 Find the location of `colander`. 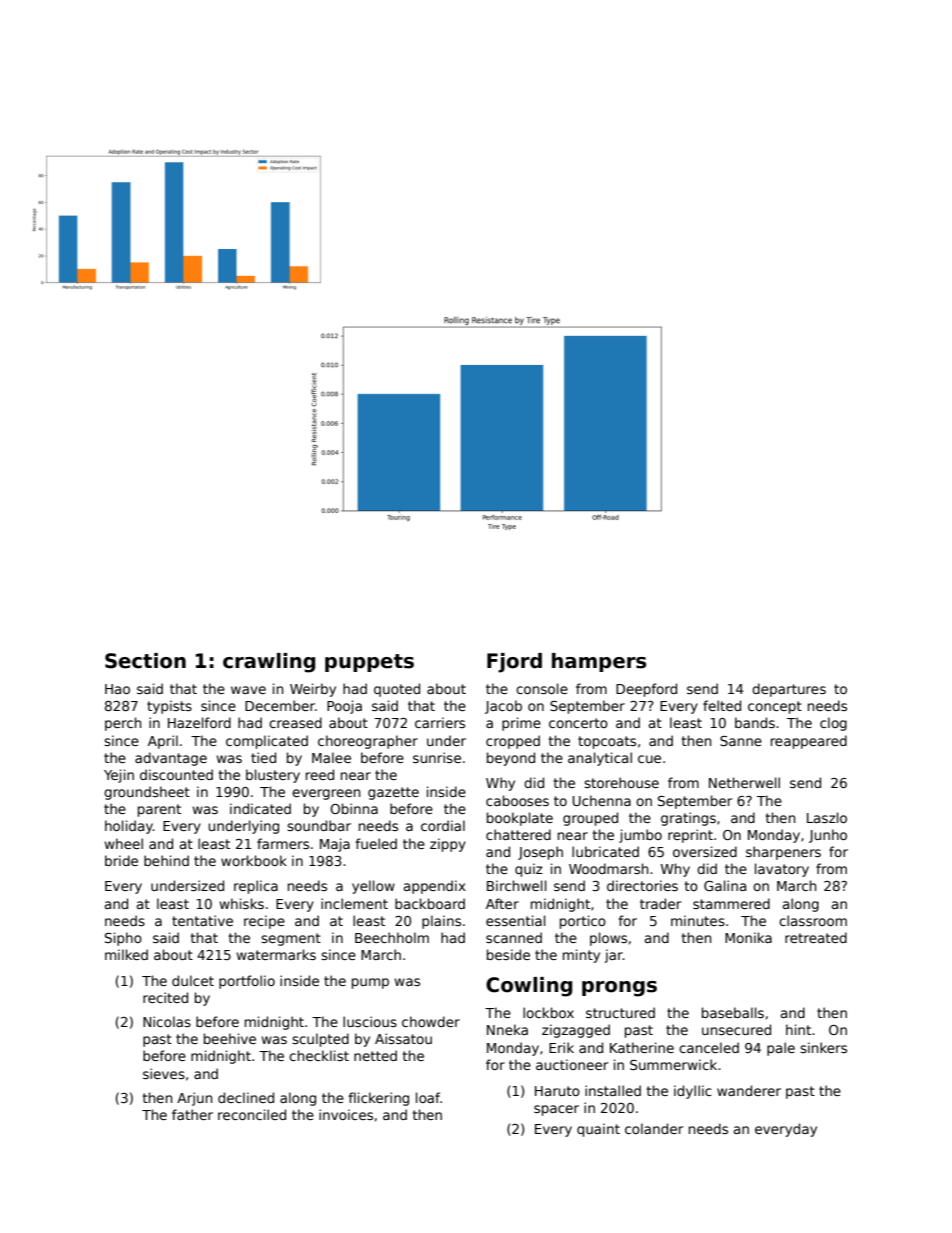

colander is located at coordinates (654, 1128).
